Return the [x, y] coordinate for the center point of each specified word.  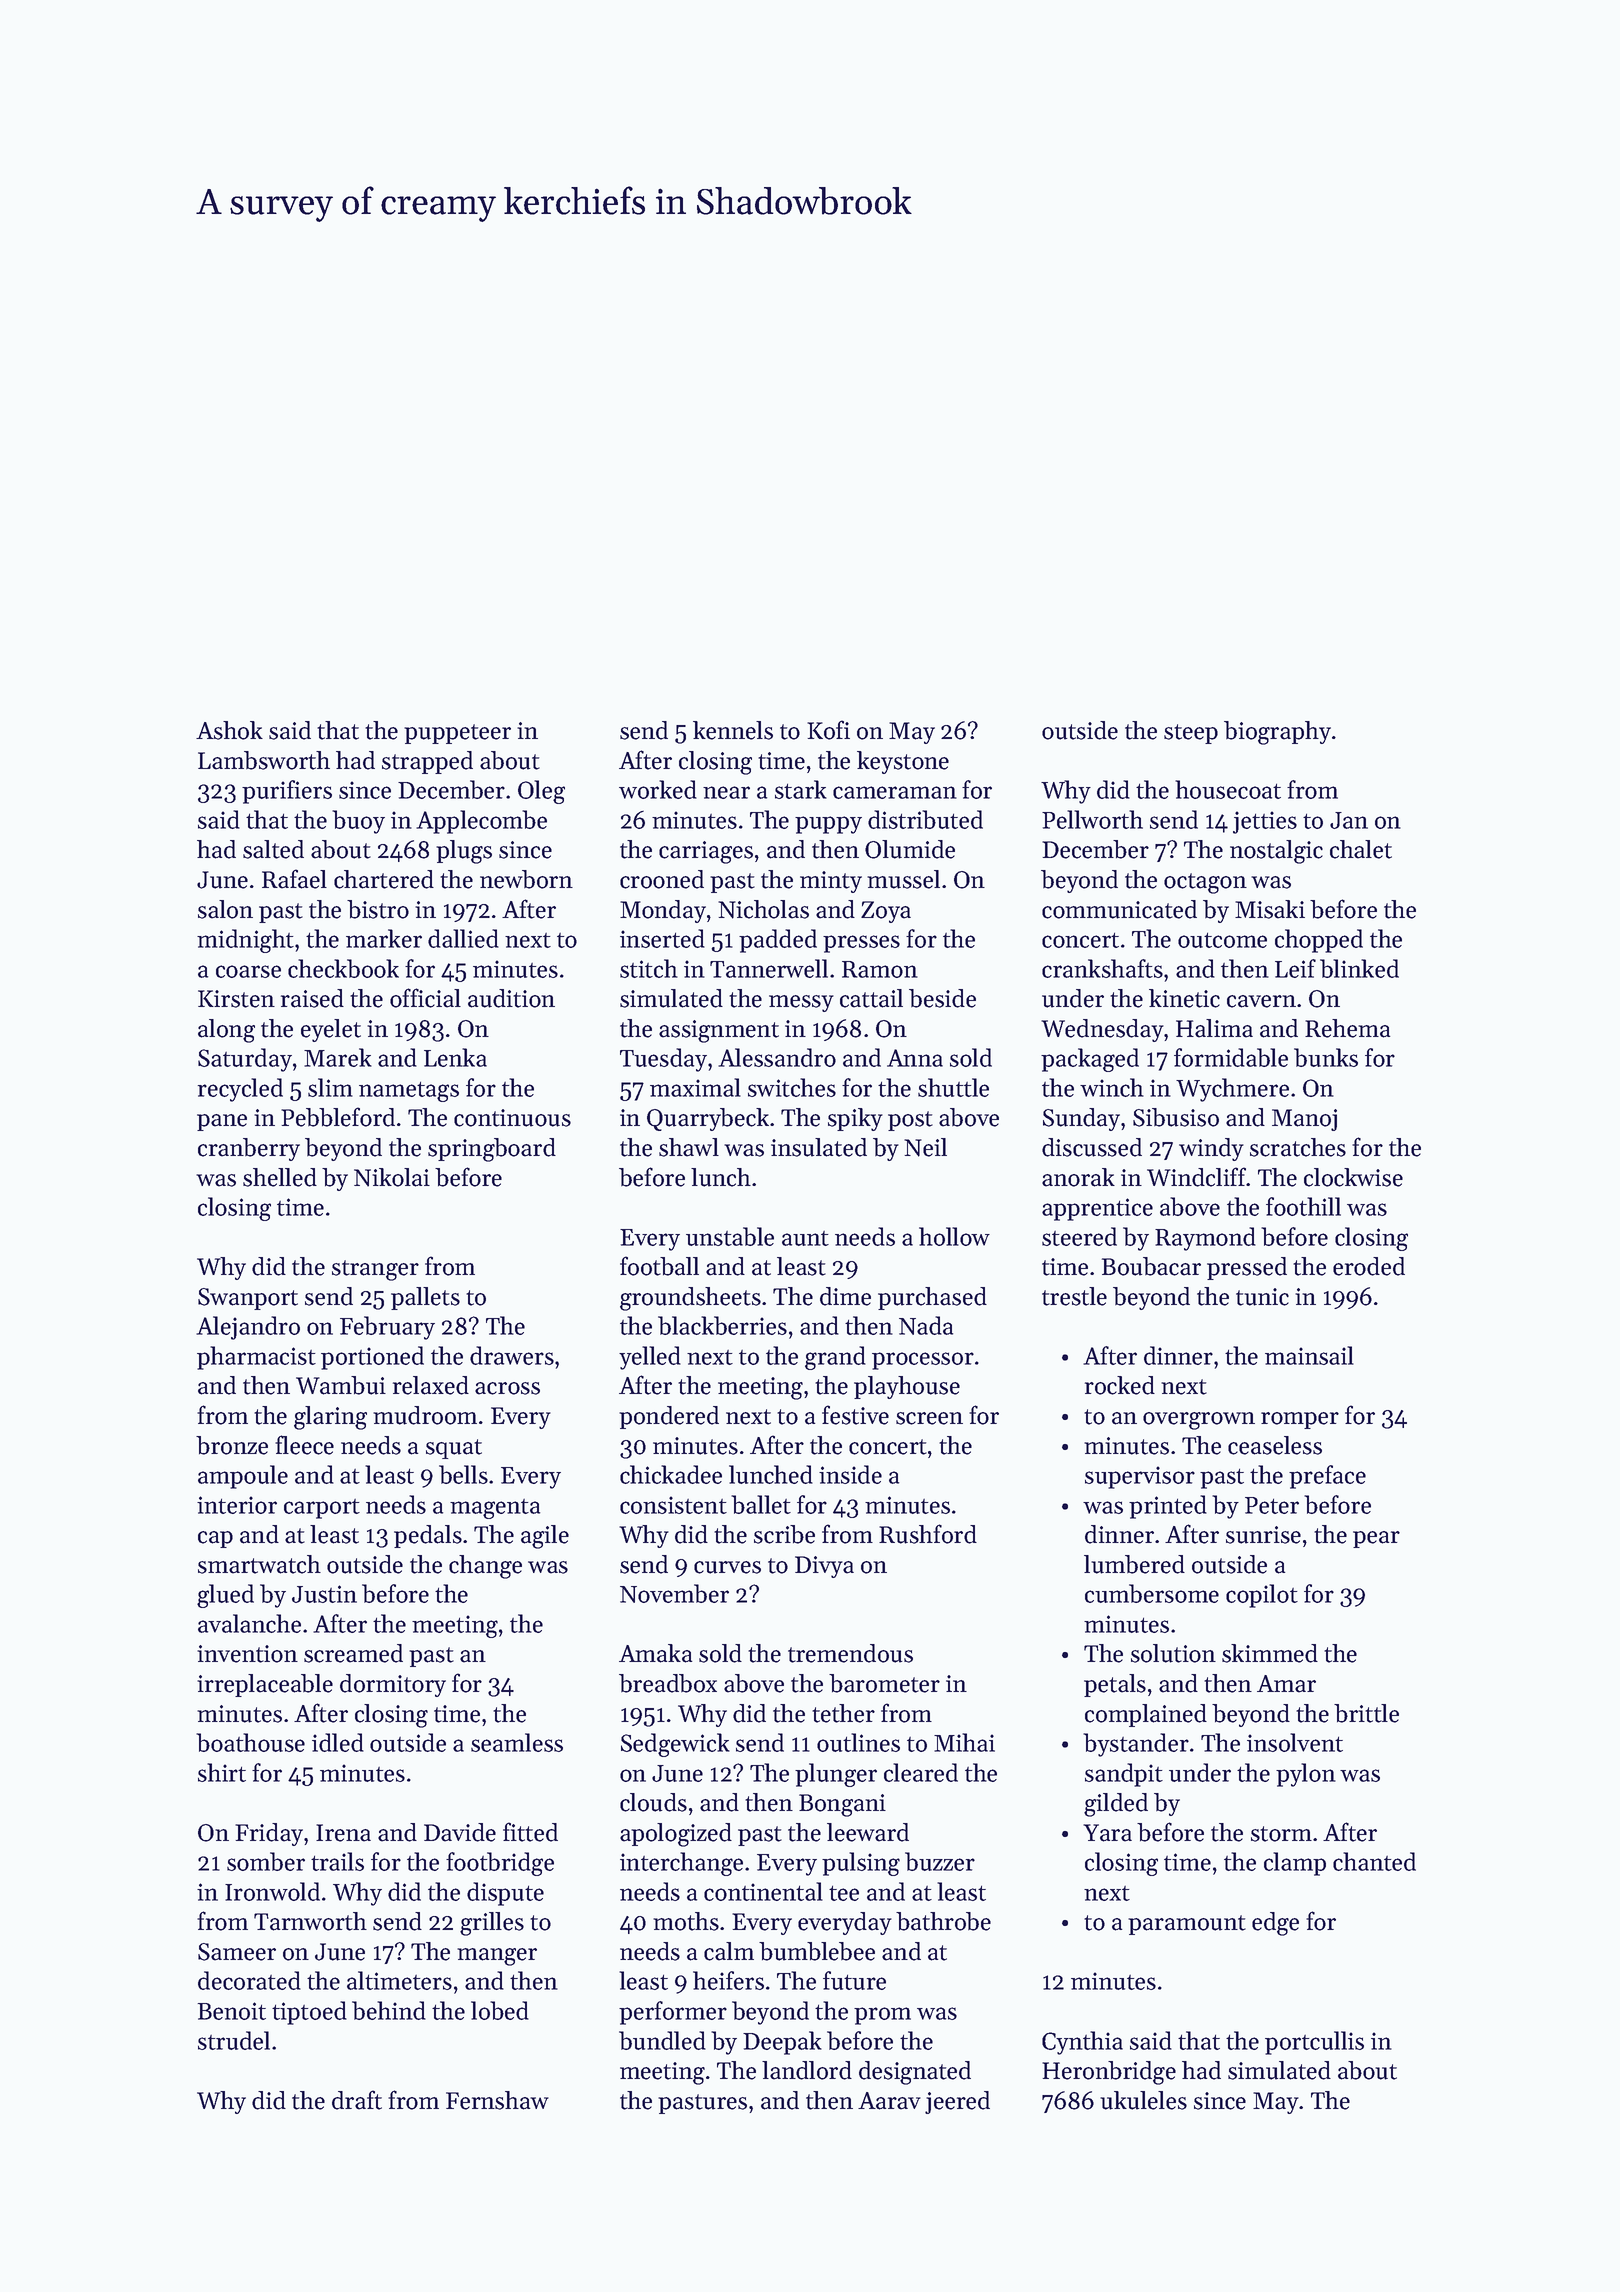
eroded [1369, 1266]
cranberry [249, 1149]
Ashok [229, 730]
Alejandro [248, 1328]
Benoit [231, 2011]
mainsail [1309, 1355]
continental [763, 1891]
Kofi [828, 730]
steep [1191, 734]
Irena [343, 1833]
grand [835, 1358]
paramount [1187, 1925]
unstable [730, 1236]
